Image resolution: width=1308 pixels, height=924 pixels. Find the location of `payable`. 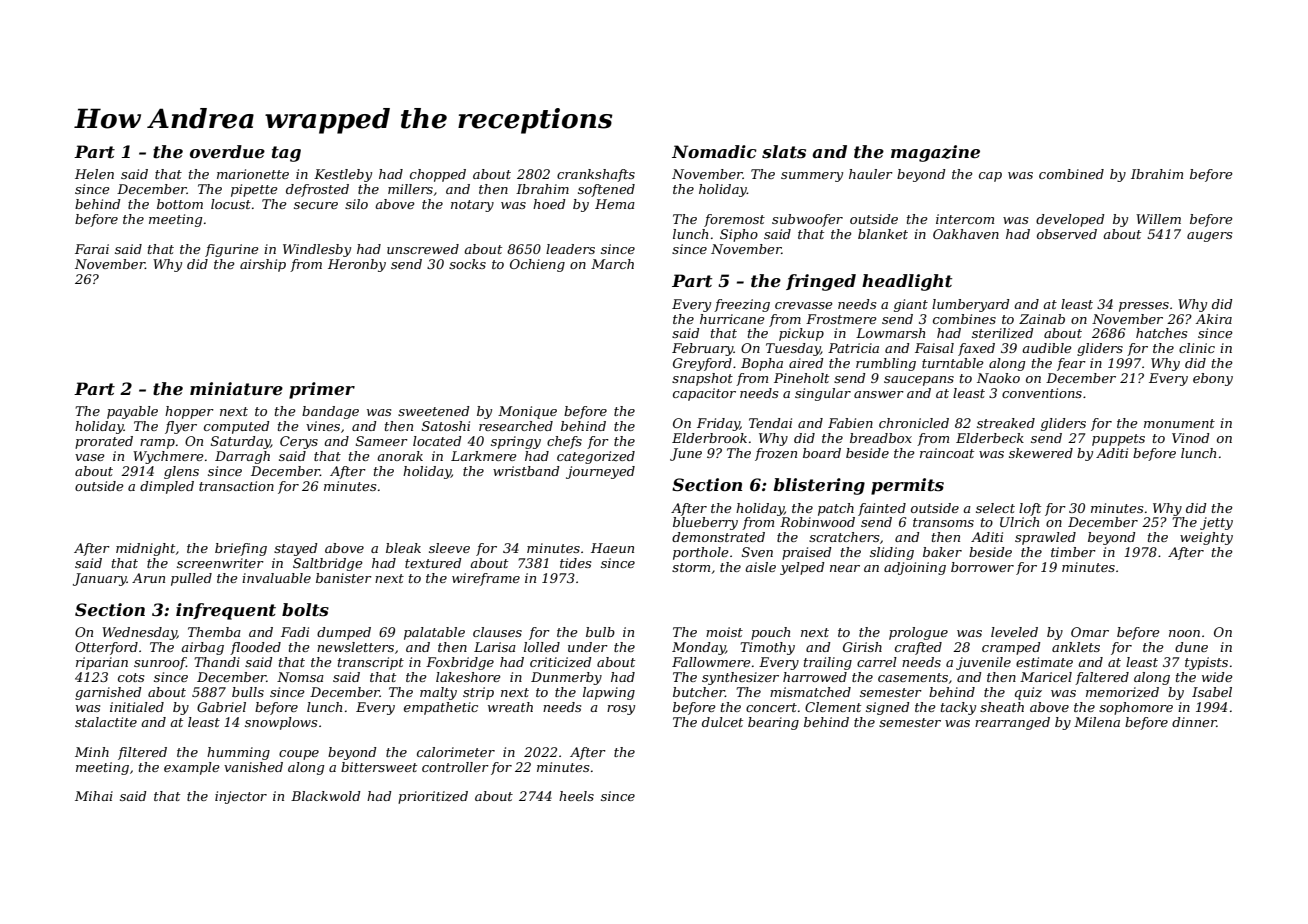

payable is located at coordinates (132, 412).
